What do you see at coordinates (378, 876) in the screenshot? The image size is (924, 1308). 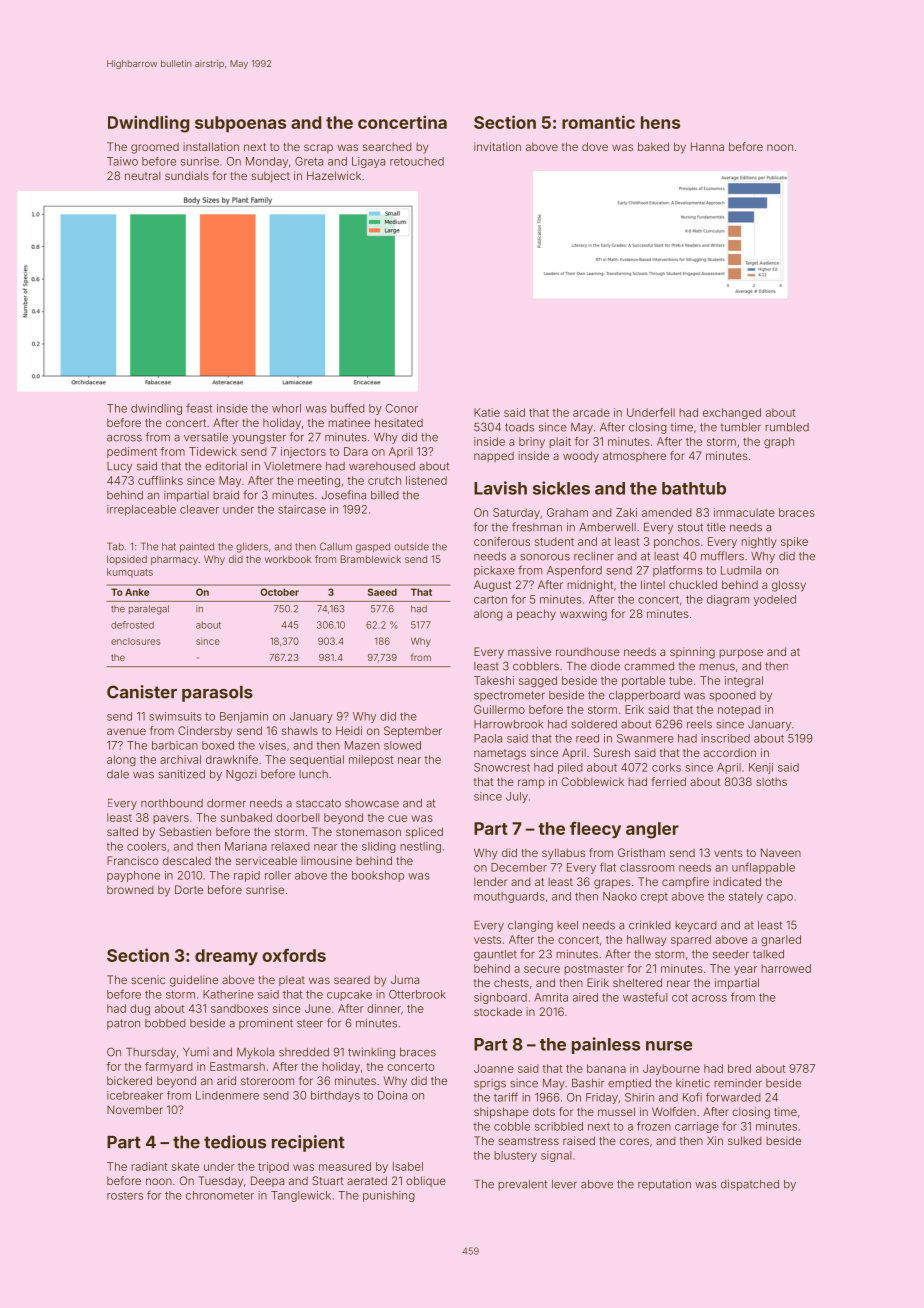 I see `bookshop` at bounding box center [378, 876].
